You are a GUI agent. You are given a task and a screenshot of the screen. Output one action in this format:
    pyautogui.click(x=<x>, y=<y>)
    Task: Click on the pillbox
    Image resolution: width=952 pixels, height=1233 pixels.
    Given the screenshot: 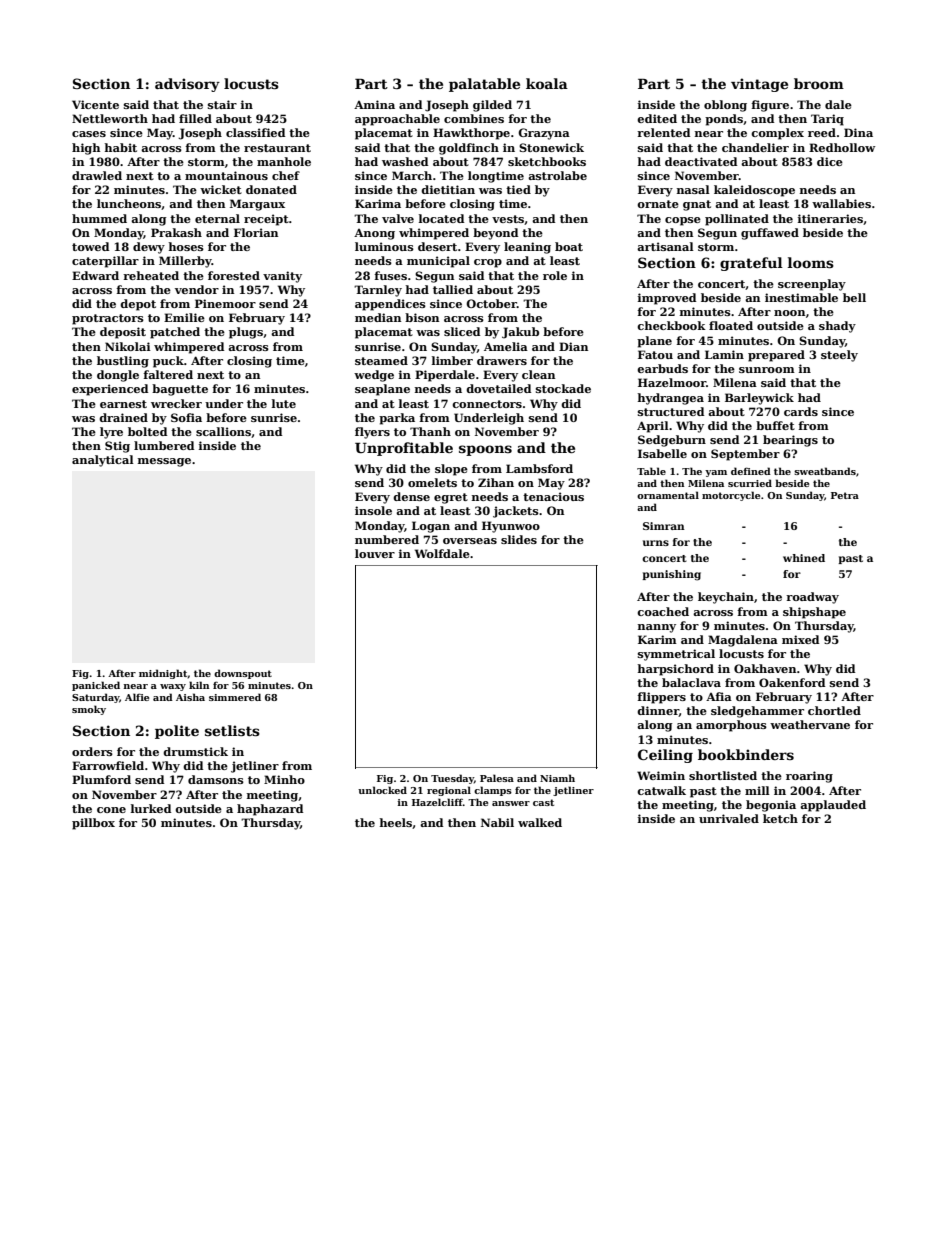 What is the action you would take?
    pyautogui.click(x=93, y=824)
